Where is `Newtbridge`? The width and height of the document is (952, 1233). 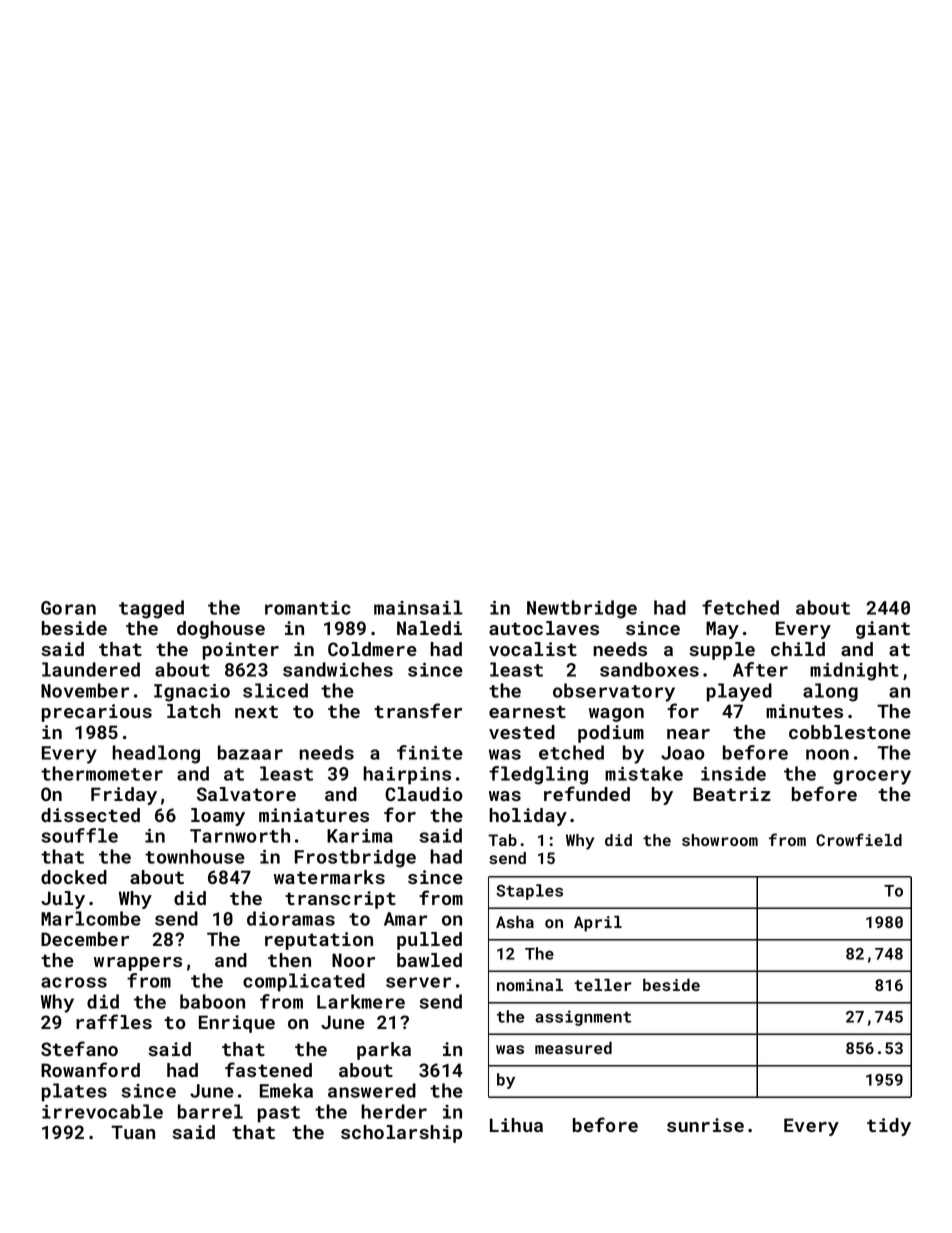
Newtbridge is located at coordinates (582, 609).
